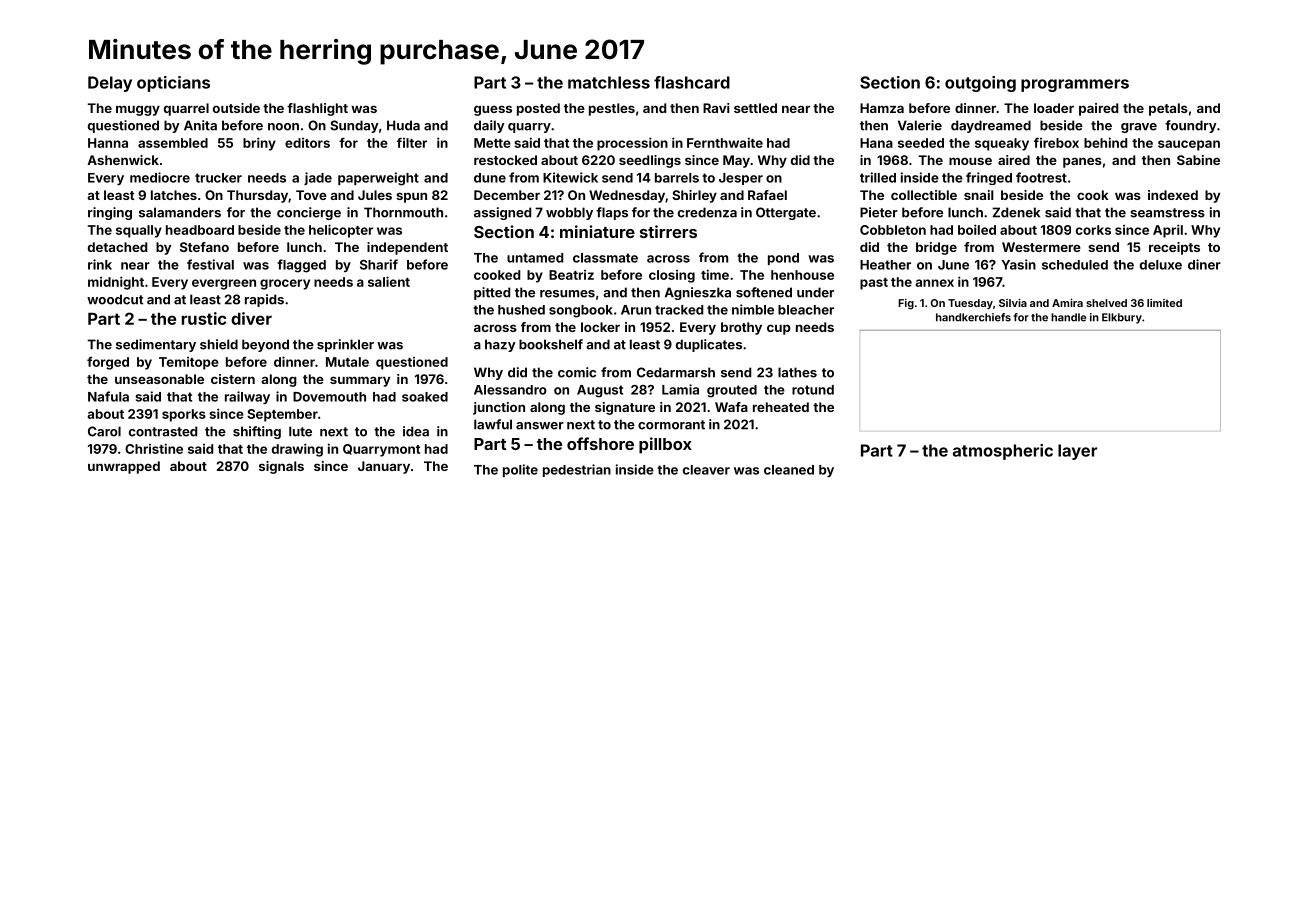 The image size is (1308, 924). What do you see at coordinates (297, 450) in the image?
I see `drawing` at bounding box center [297, 450].
